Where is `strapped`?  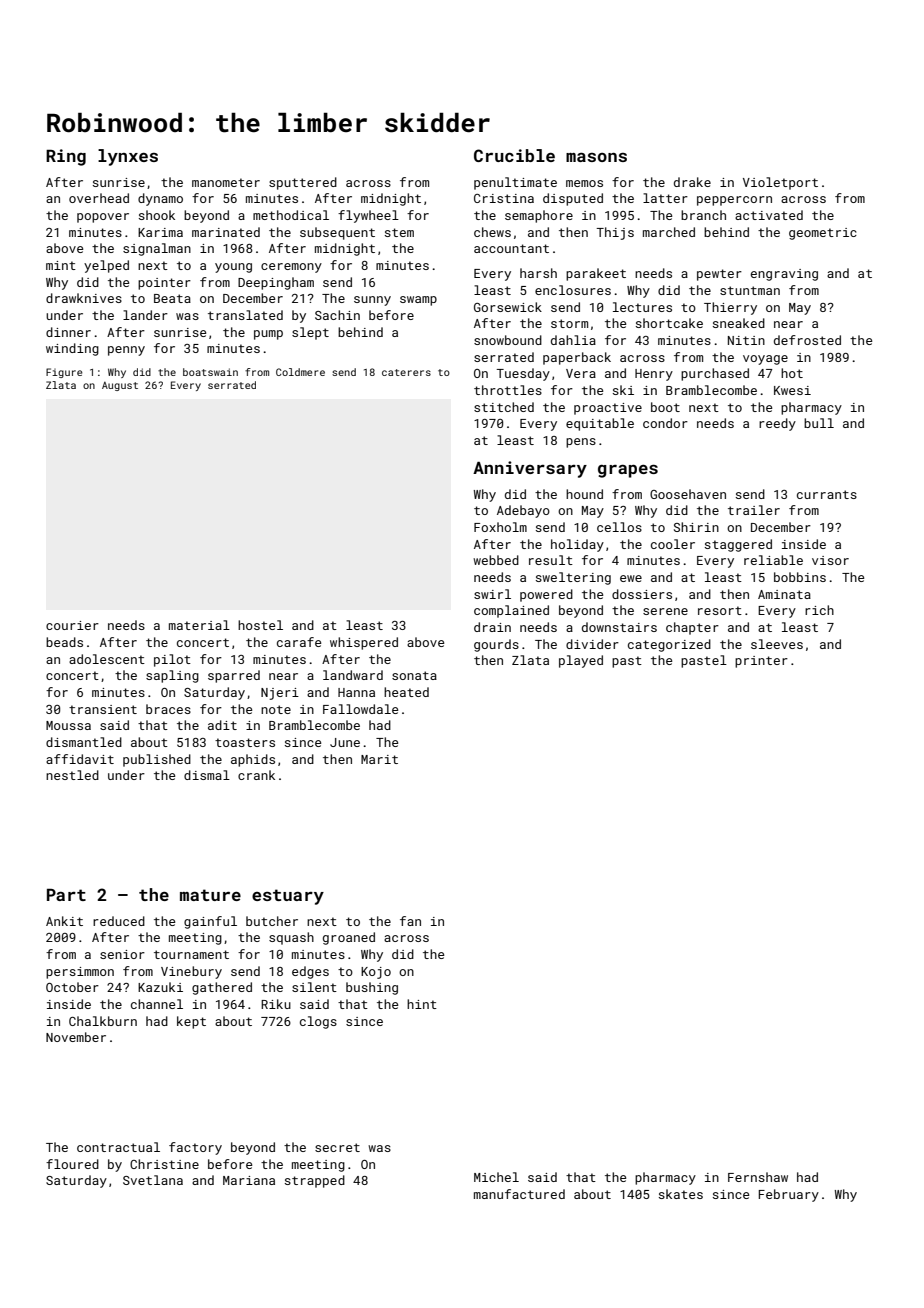
strapped is located at coordinates (315, 1181).
